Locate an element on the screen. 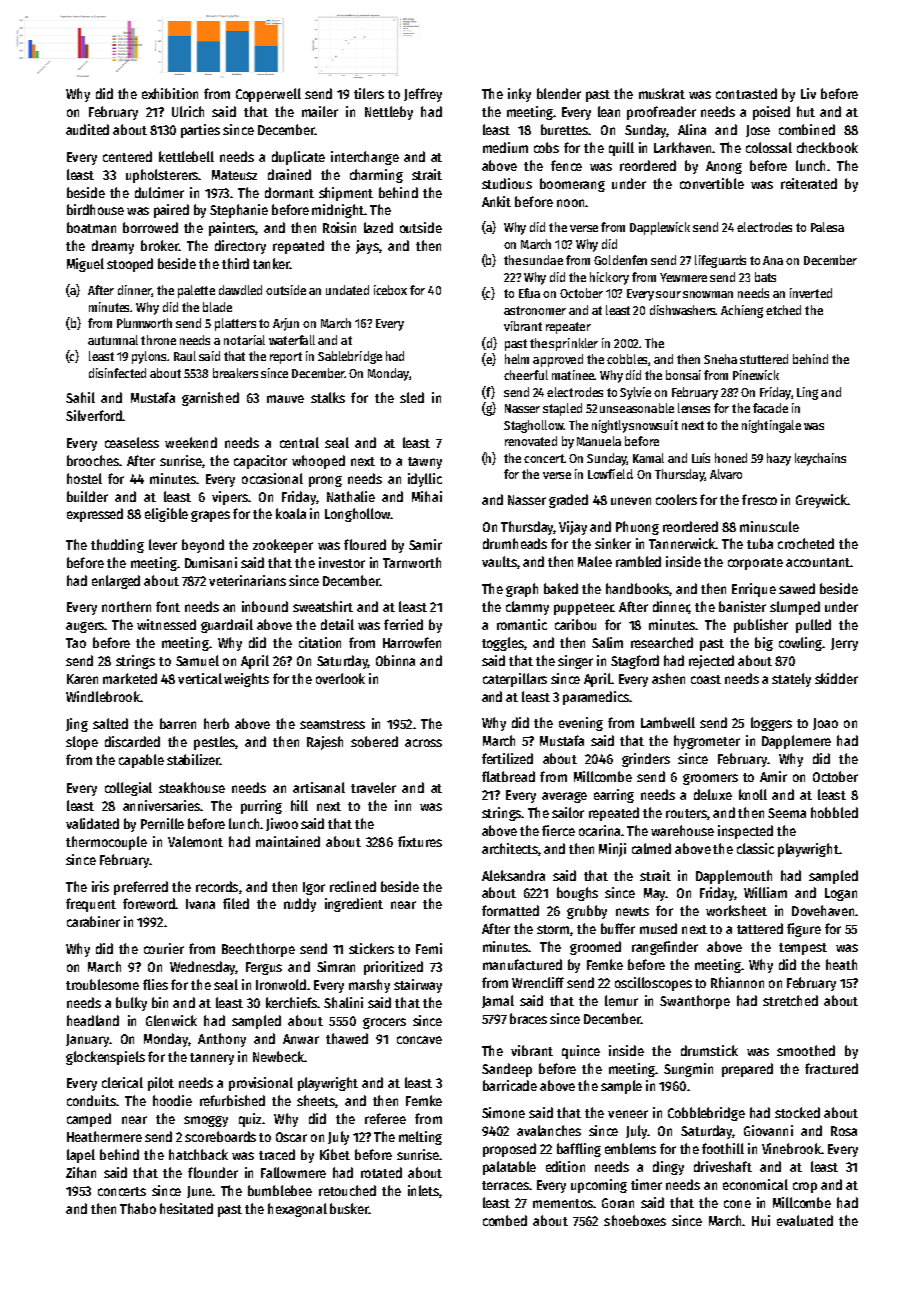 The image size is (924, 1308). Miguel is located at coordinates (85, 265).
